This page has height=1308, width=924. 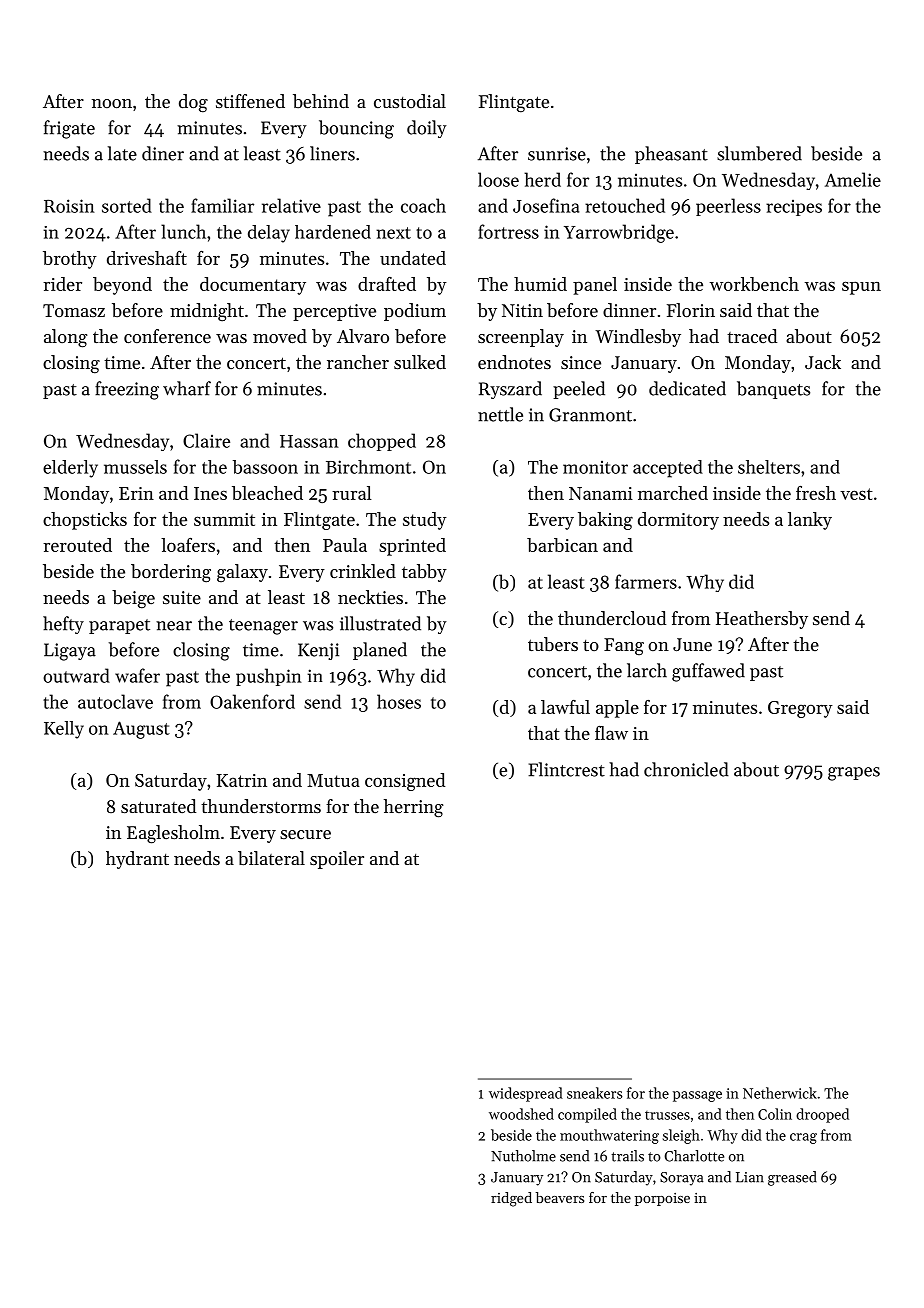 What do you see at coordinates (686, 769) in the page?
I see `chronicled` at bounding box center [686, 769].
